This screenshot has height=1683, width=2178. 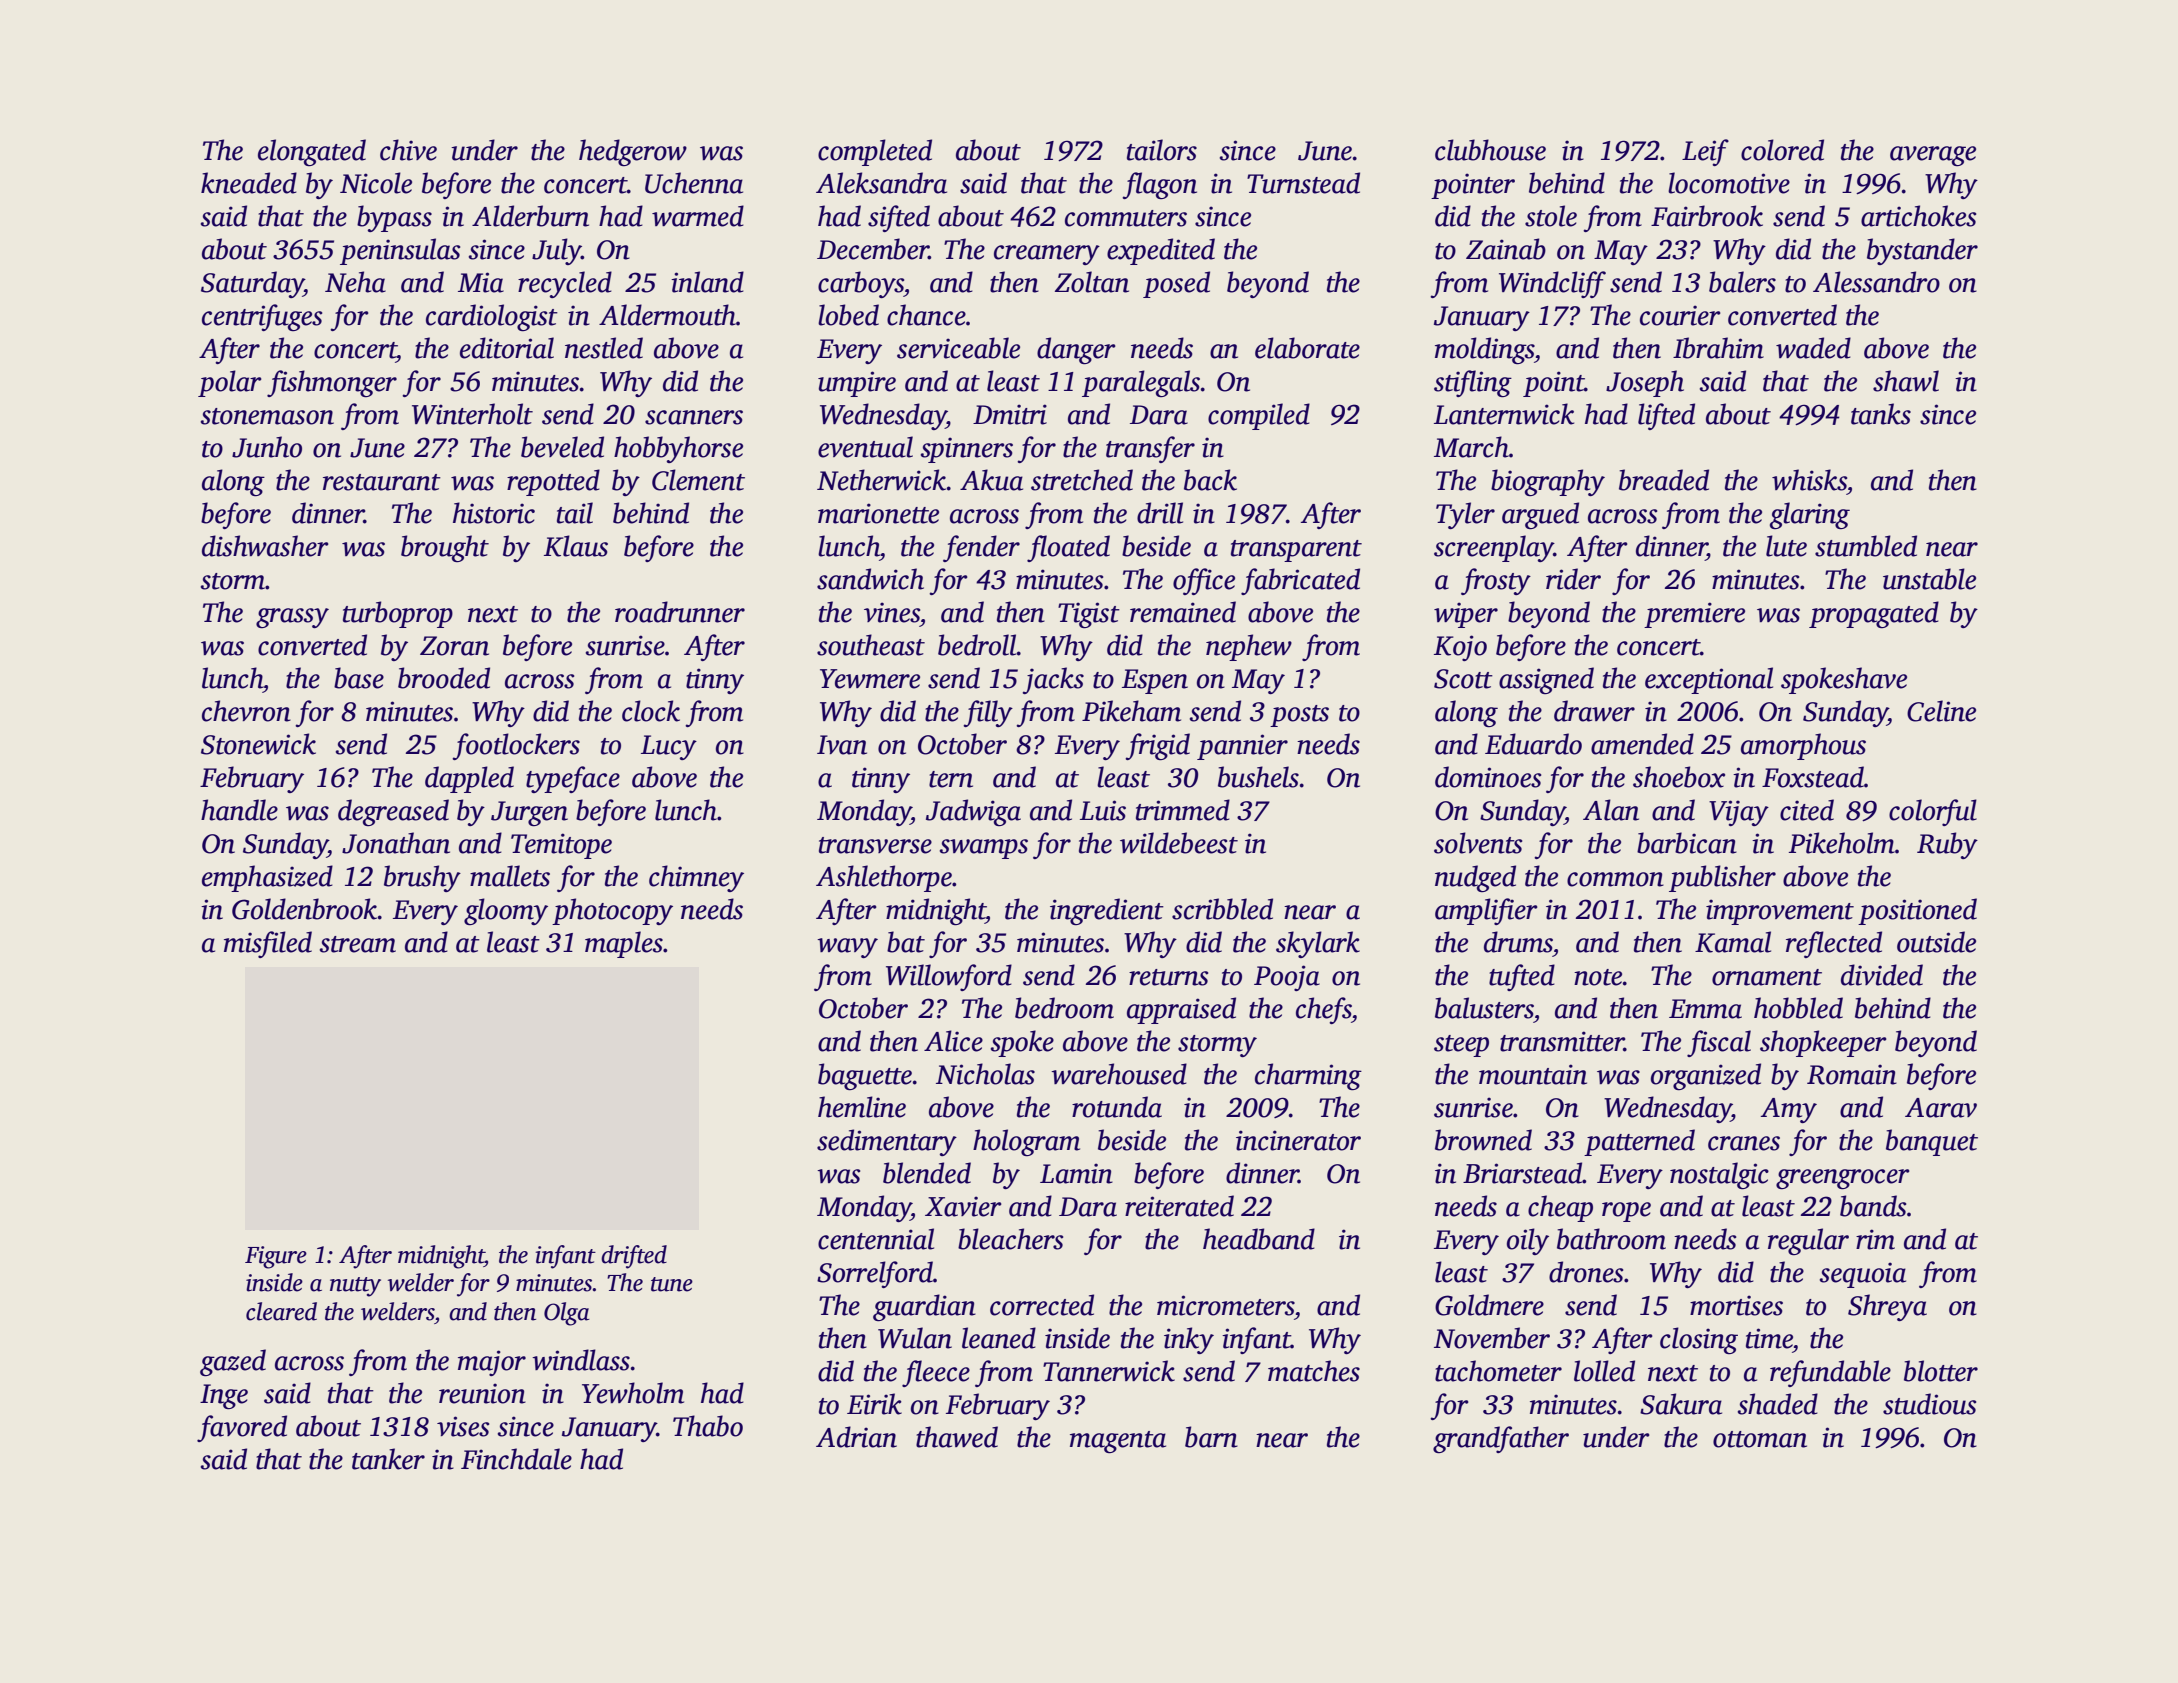 What do you see at coordinates (1882, 975) in the screenshot?
I see `divided` at bounding box center [1882, 975].
